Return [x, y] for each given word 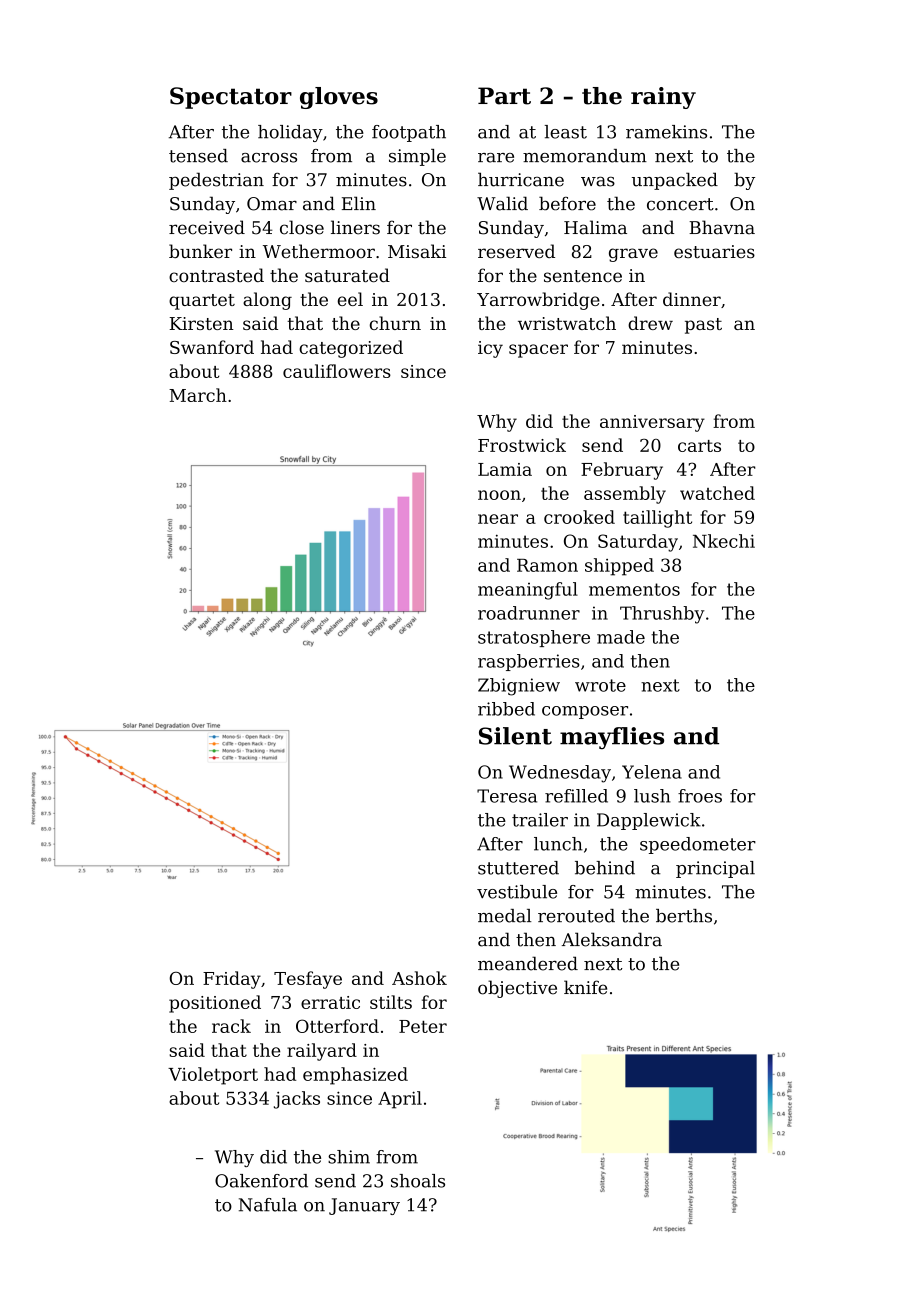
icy [490, 349]
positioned [215, 1004]
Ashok [419, 978]
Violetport [213, 1076]
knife [585, 987]
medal [505, 916]
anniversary [652, 423]
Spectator [231, 98]
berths [684, 916]
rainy [663, 98]
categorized [351, 349]
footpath [409, 133]
